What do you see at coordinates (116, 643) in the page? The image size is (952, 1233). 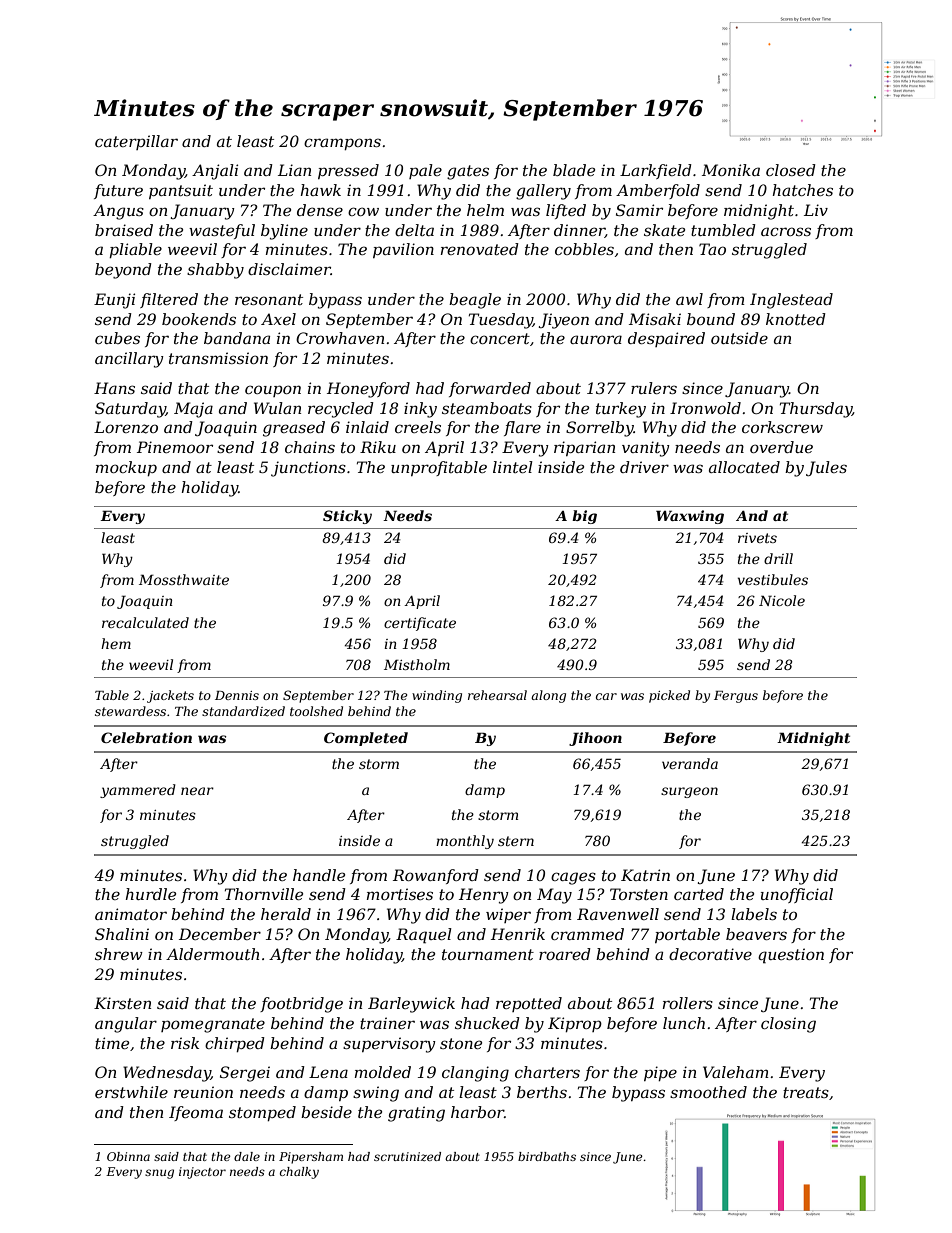 I see `hem` at bounding box center [116, 643].
